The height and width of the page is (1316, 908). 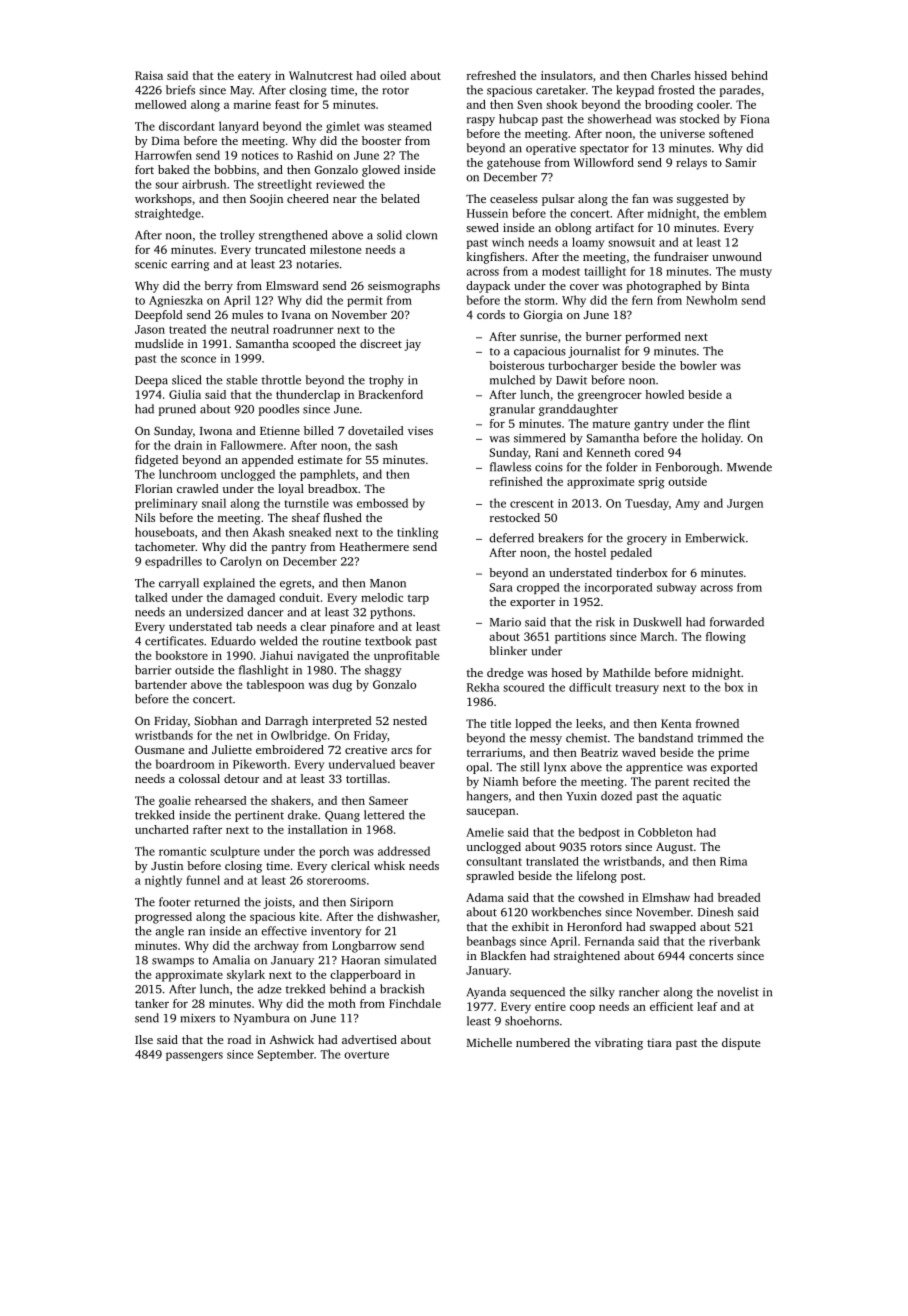 What do you see at coordinates (382, 503) in the page?
I see `embossed` at bounding box center [382, 503].
